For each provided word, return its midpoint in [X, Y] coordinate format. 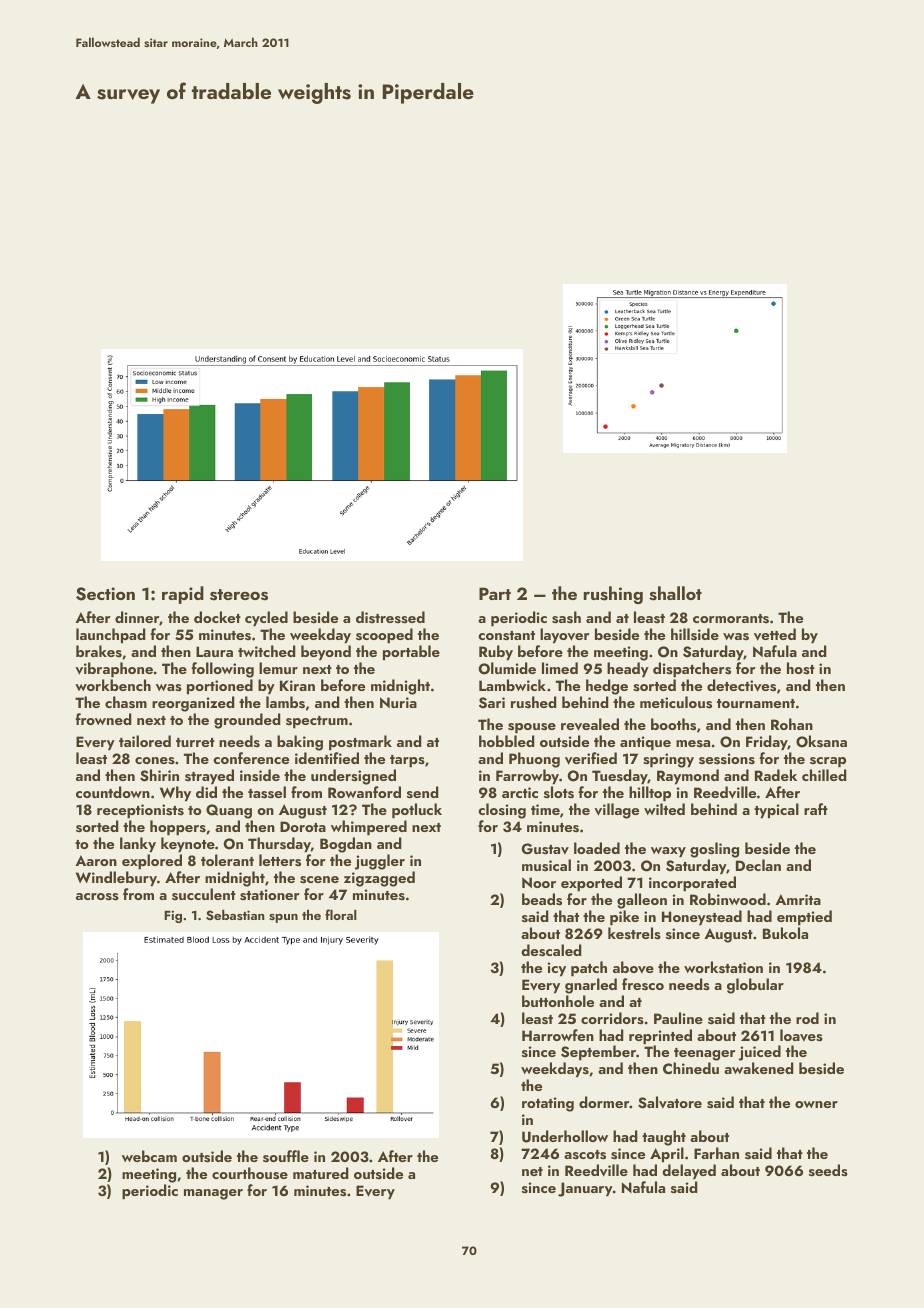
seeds [828, 1170]
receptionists [140, 811]
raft [816, 809]
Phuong [534, 760]
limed [560, 668]
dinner [137, 617]
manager [213, 1194]
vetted [775, 634]
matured [321, 1173]
